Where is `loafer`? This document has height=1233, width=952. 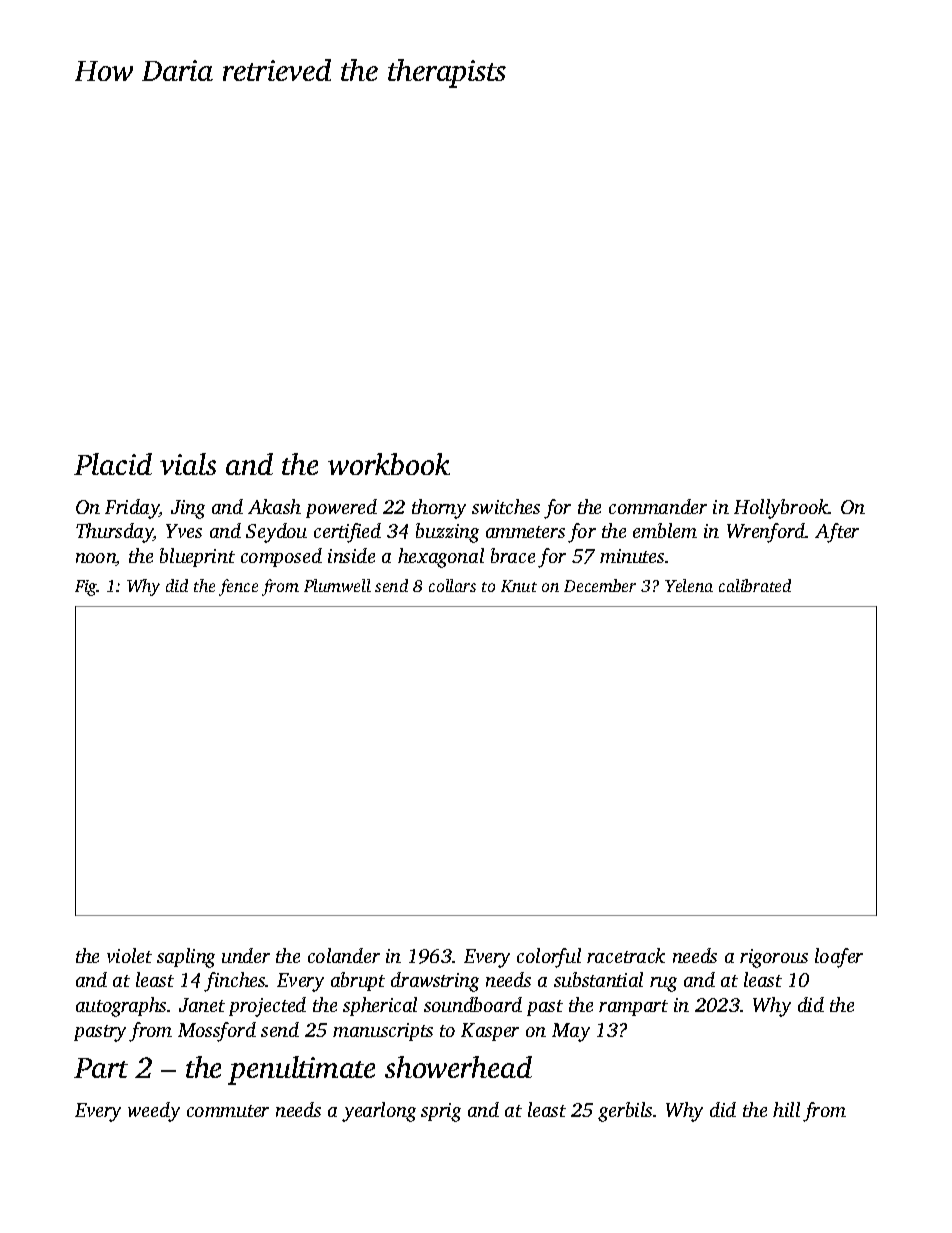
loafer is located at coordinates (839, 958).
